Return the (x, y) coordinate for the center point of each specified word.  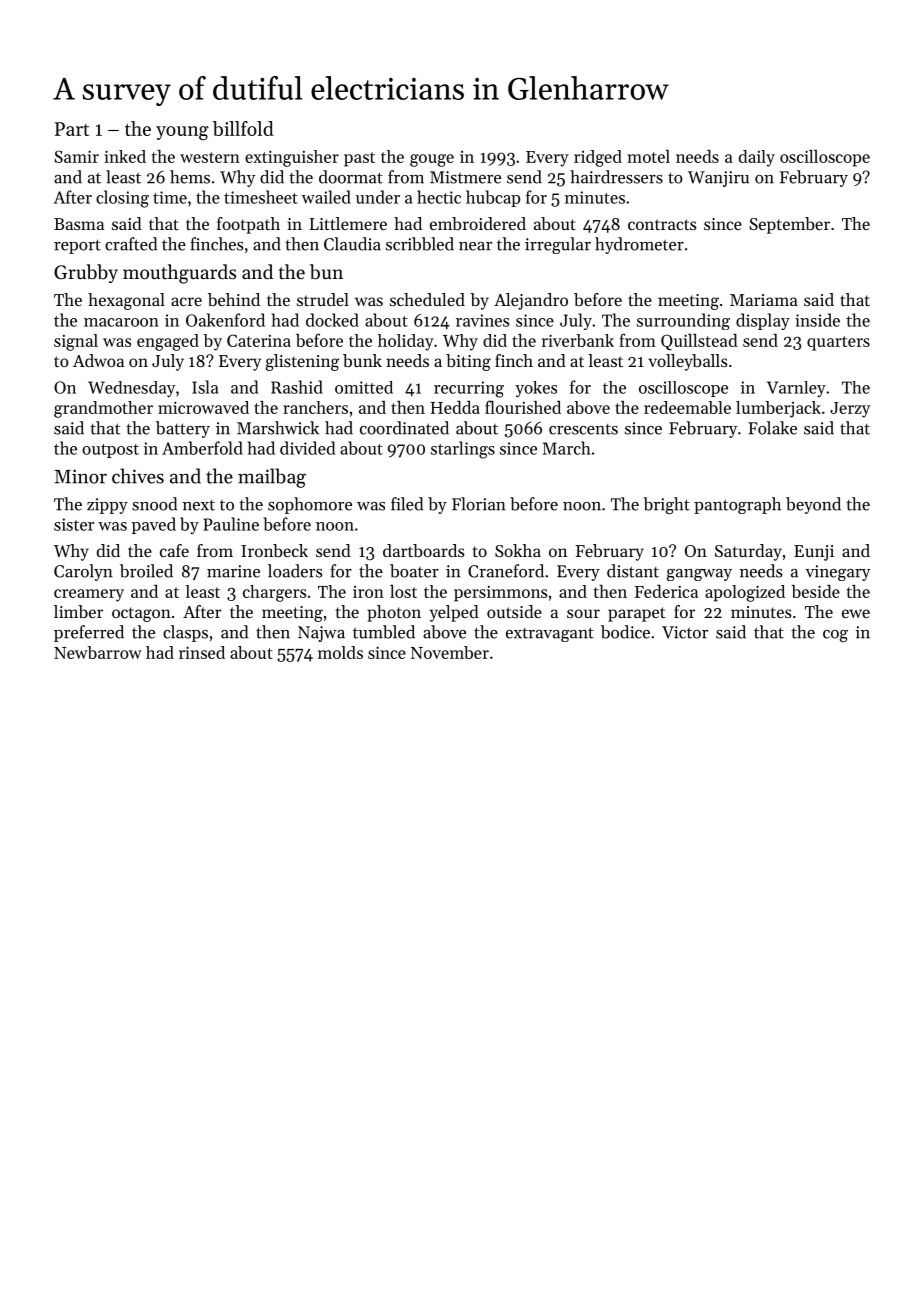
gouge (432, 160)
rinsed (202, 652)
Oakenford (225, 320)
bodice (625, 632)
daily (757, 158)
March (567, 448)
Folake (772, 428)
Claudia (352, 244)
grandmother (103, 409)
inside (817, 320)
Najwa (321, 634)
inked (125, 156)
